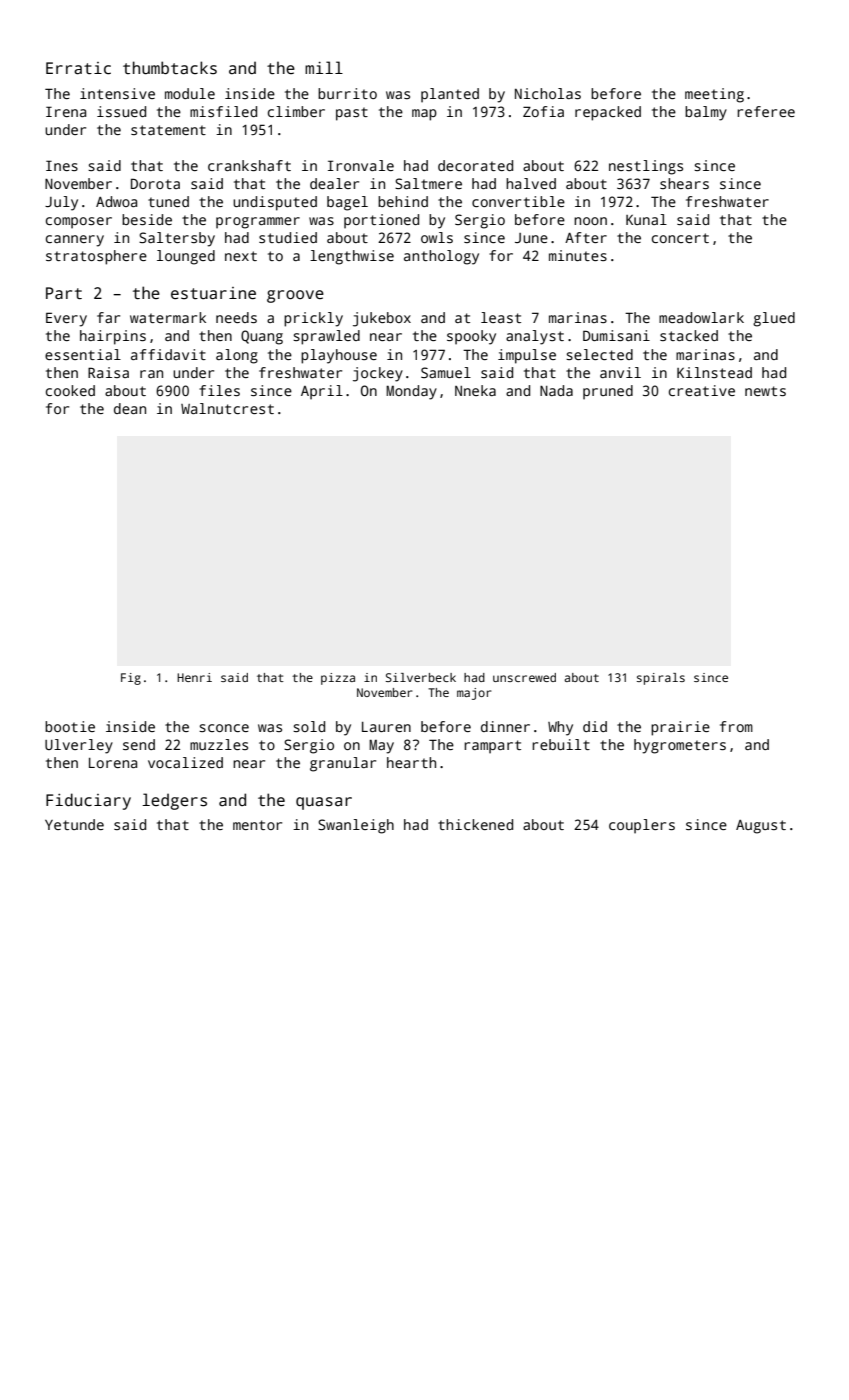 The image size is (849, 1400). What do you see at coordinates (130, 408) in the image?
I see `dean` at bounding box center [130, 408].
